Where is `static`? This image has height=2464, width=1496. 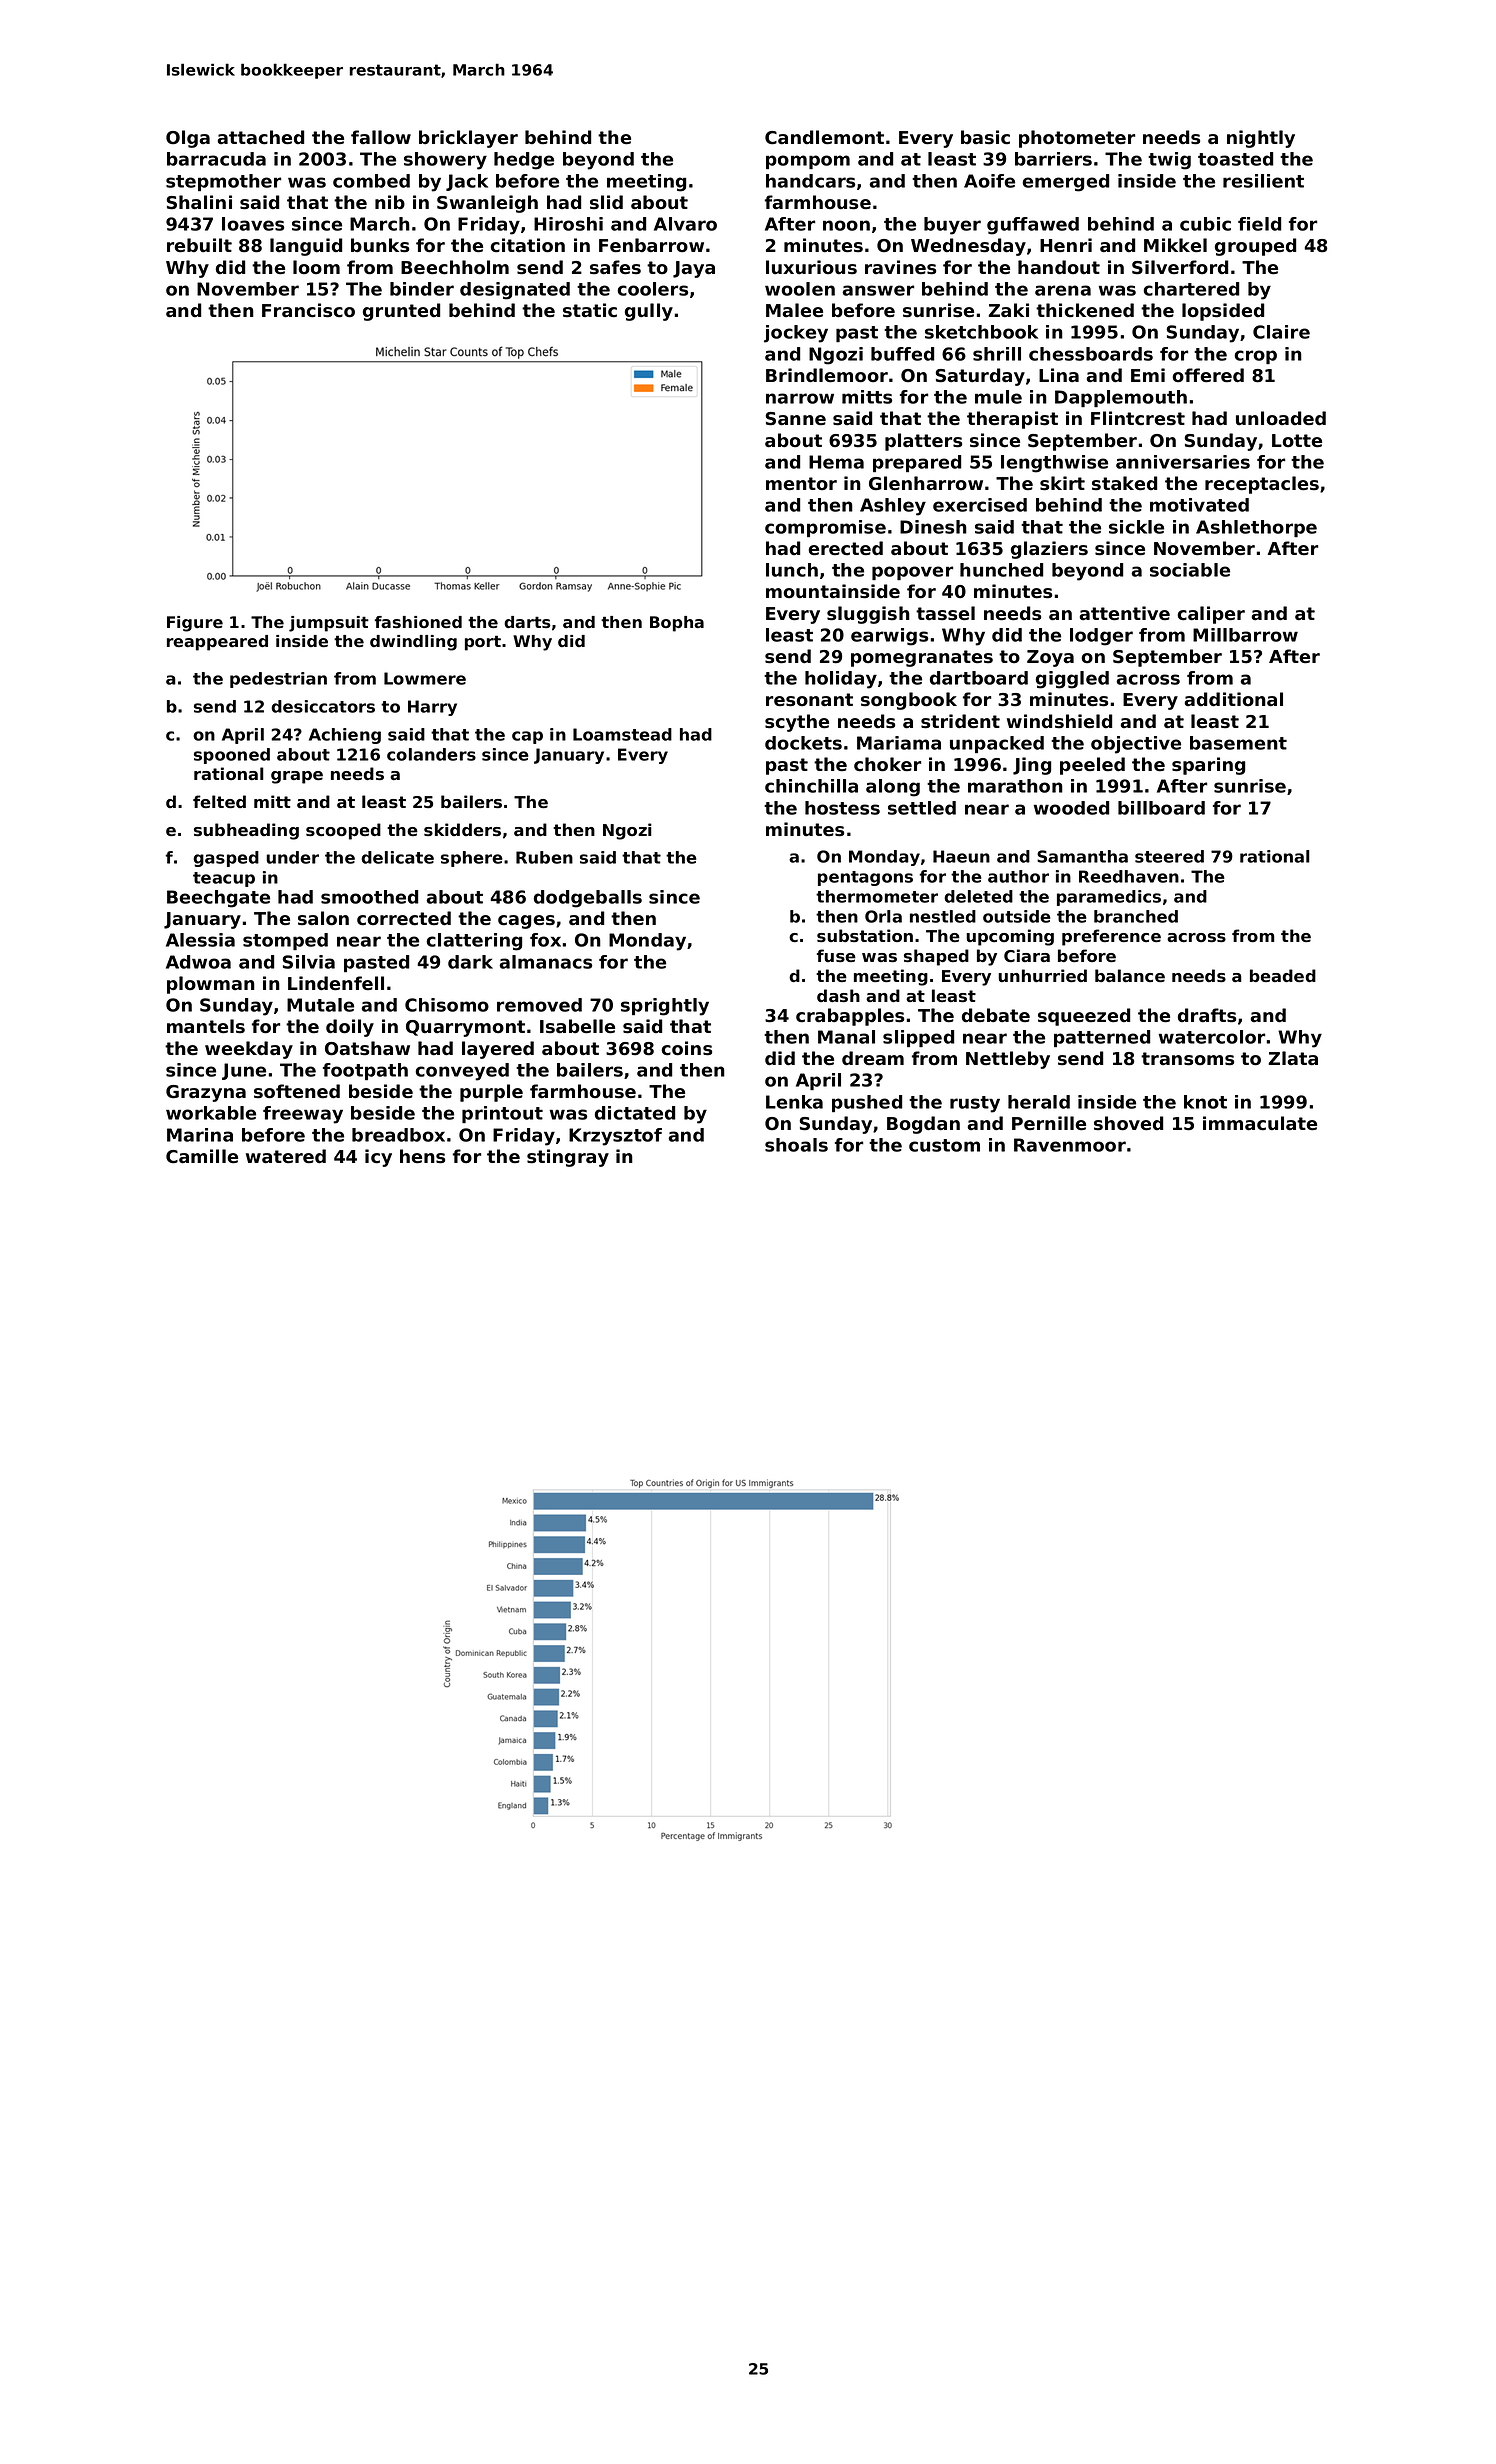
static is located at coordinates (590, 310).
